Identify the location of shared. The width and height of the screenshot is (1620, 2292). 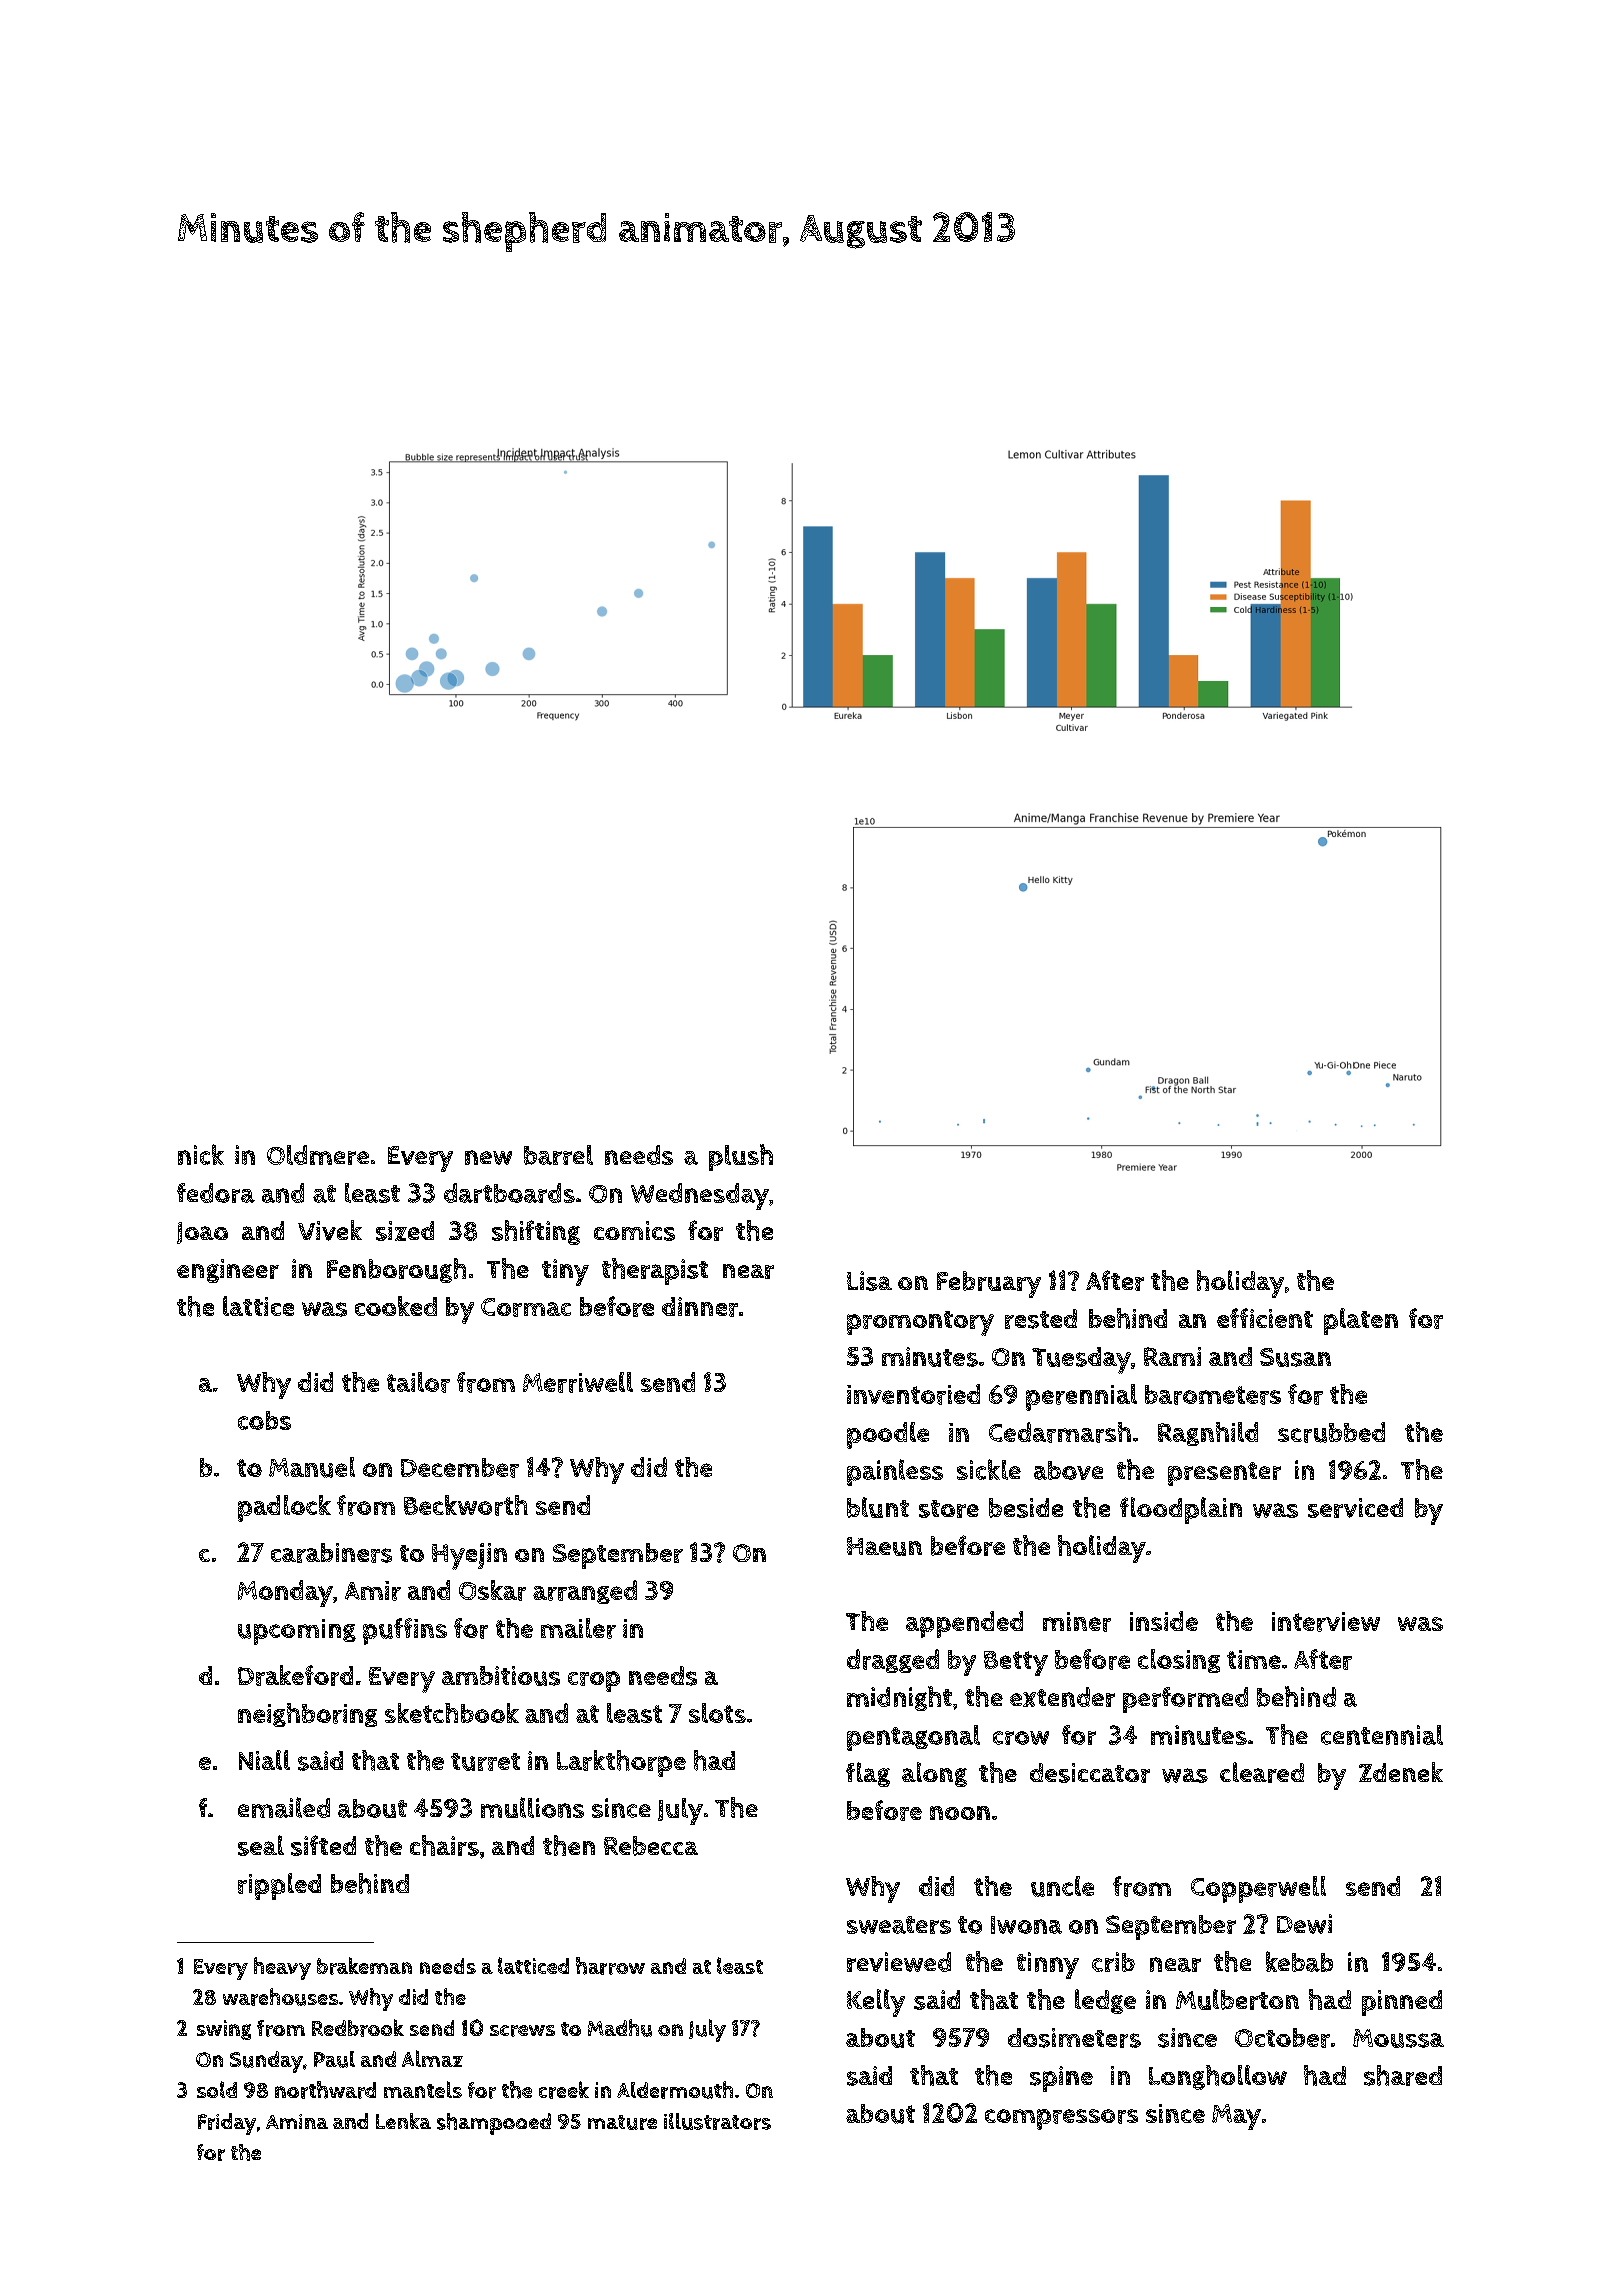
(1403, 2075).
